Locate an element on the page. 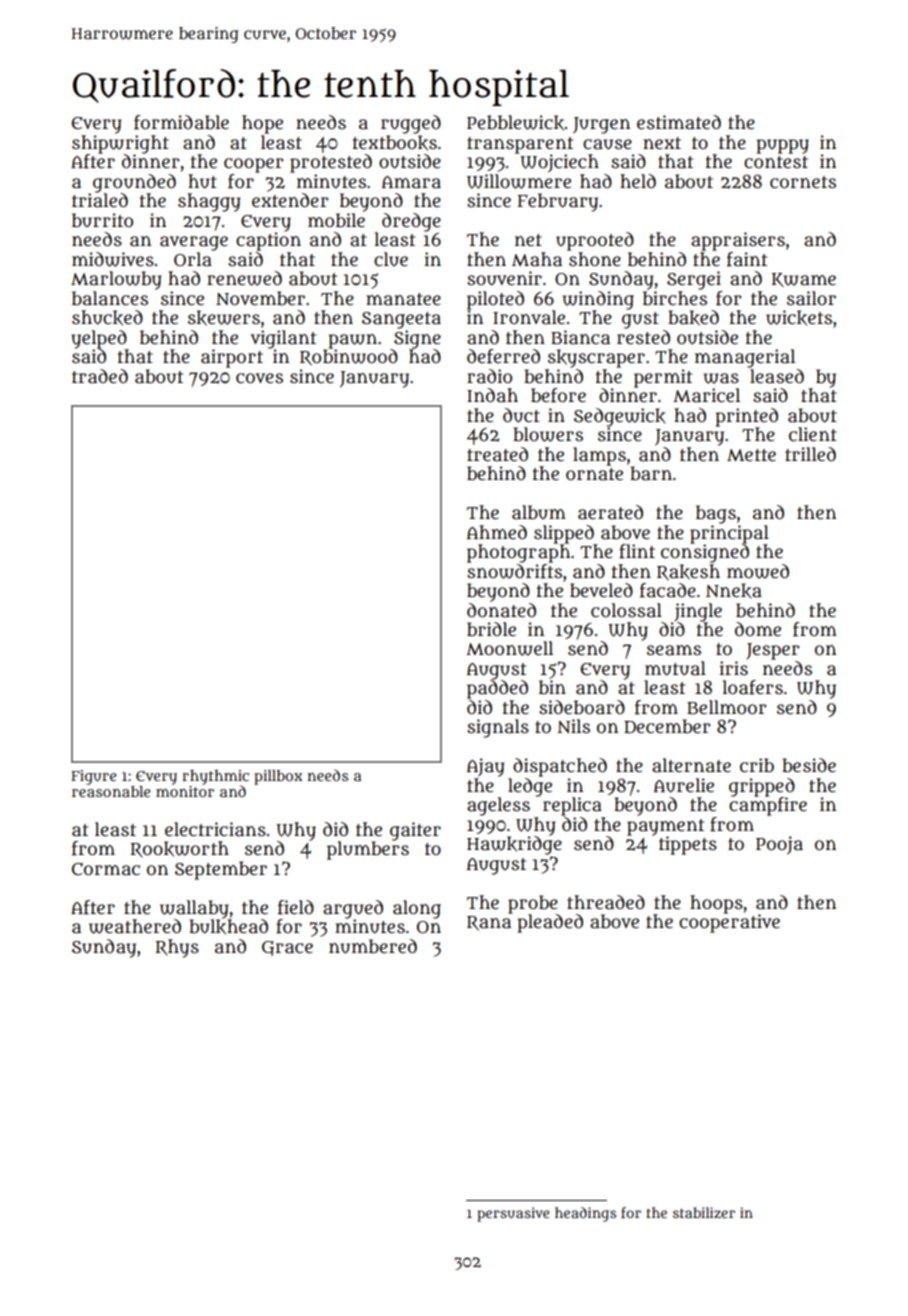  stabilizer is located at coordinates (704, 1212).
